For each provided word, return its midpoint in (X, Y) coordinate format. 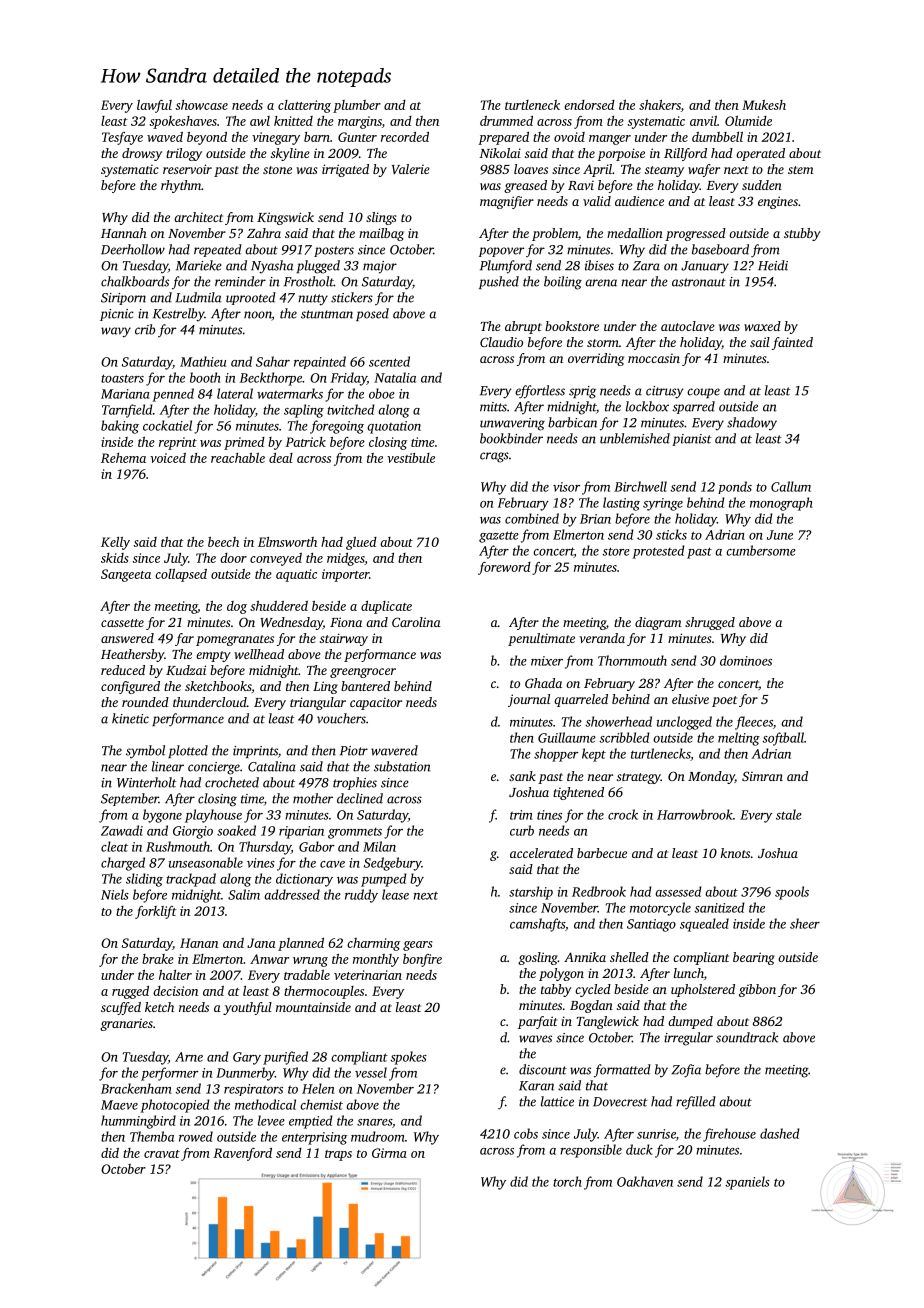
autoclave (688, 326)
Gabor (316, 846)
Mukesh (764, 105)
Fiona (346, 622)
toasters (122, 378)
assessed (678, 891)
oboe (382, 393)
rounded (145, 702)
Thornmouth (632, 660)
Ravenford (242, 1154)
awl (260, 121)
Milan (379, 846)
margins (360, 122)
